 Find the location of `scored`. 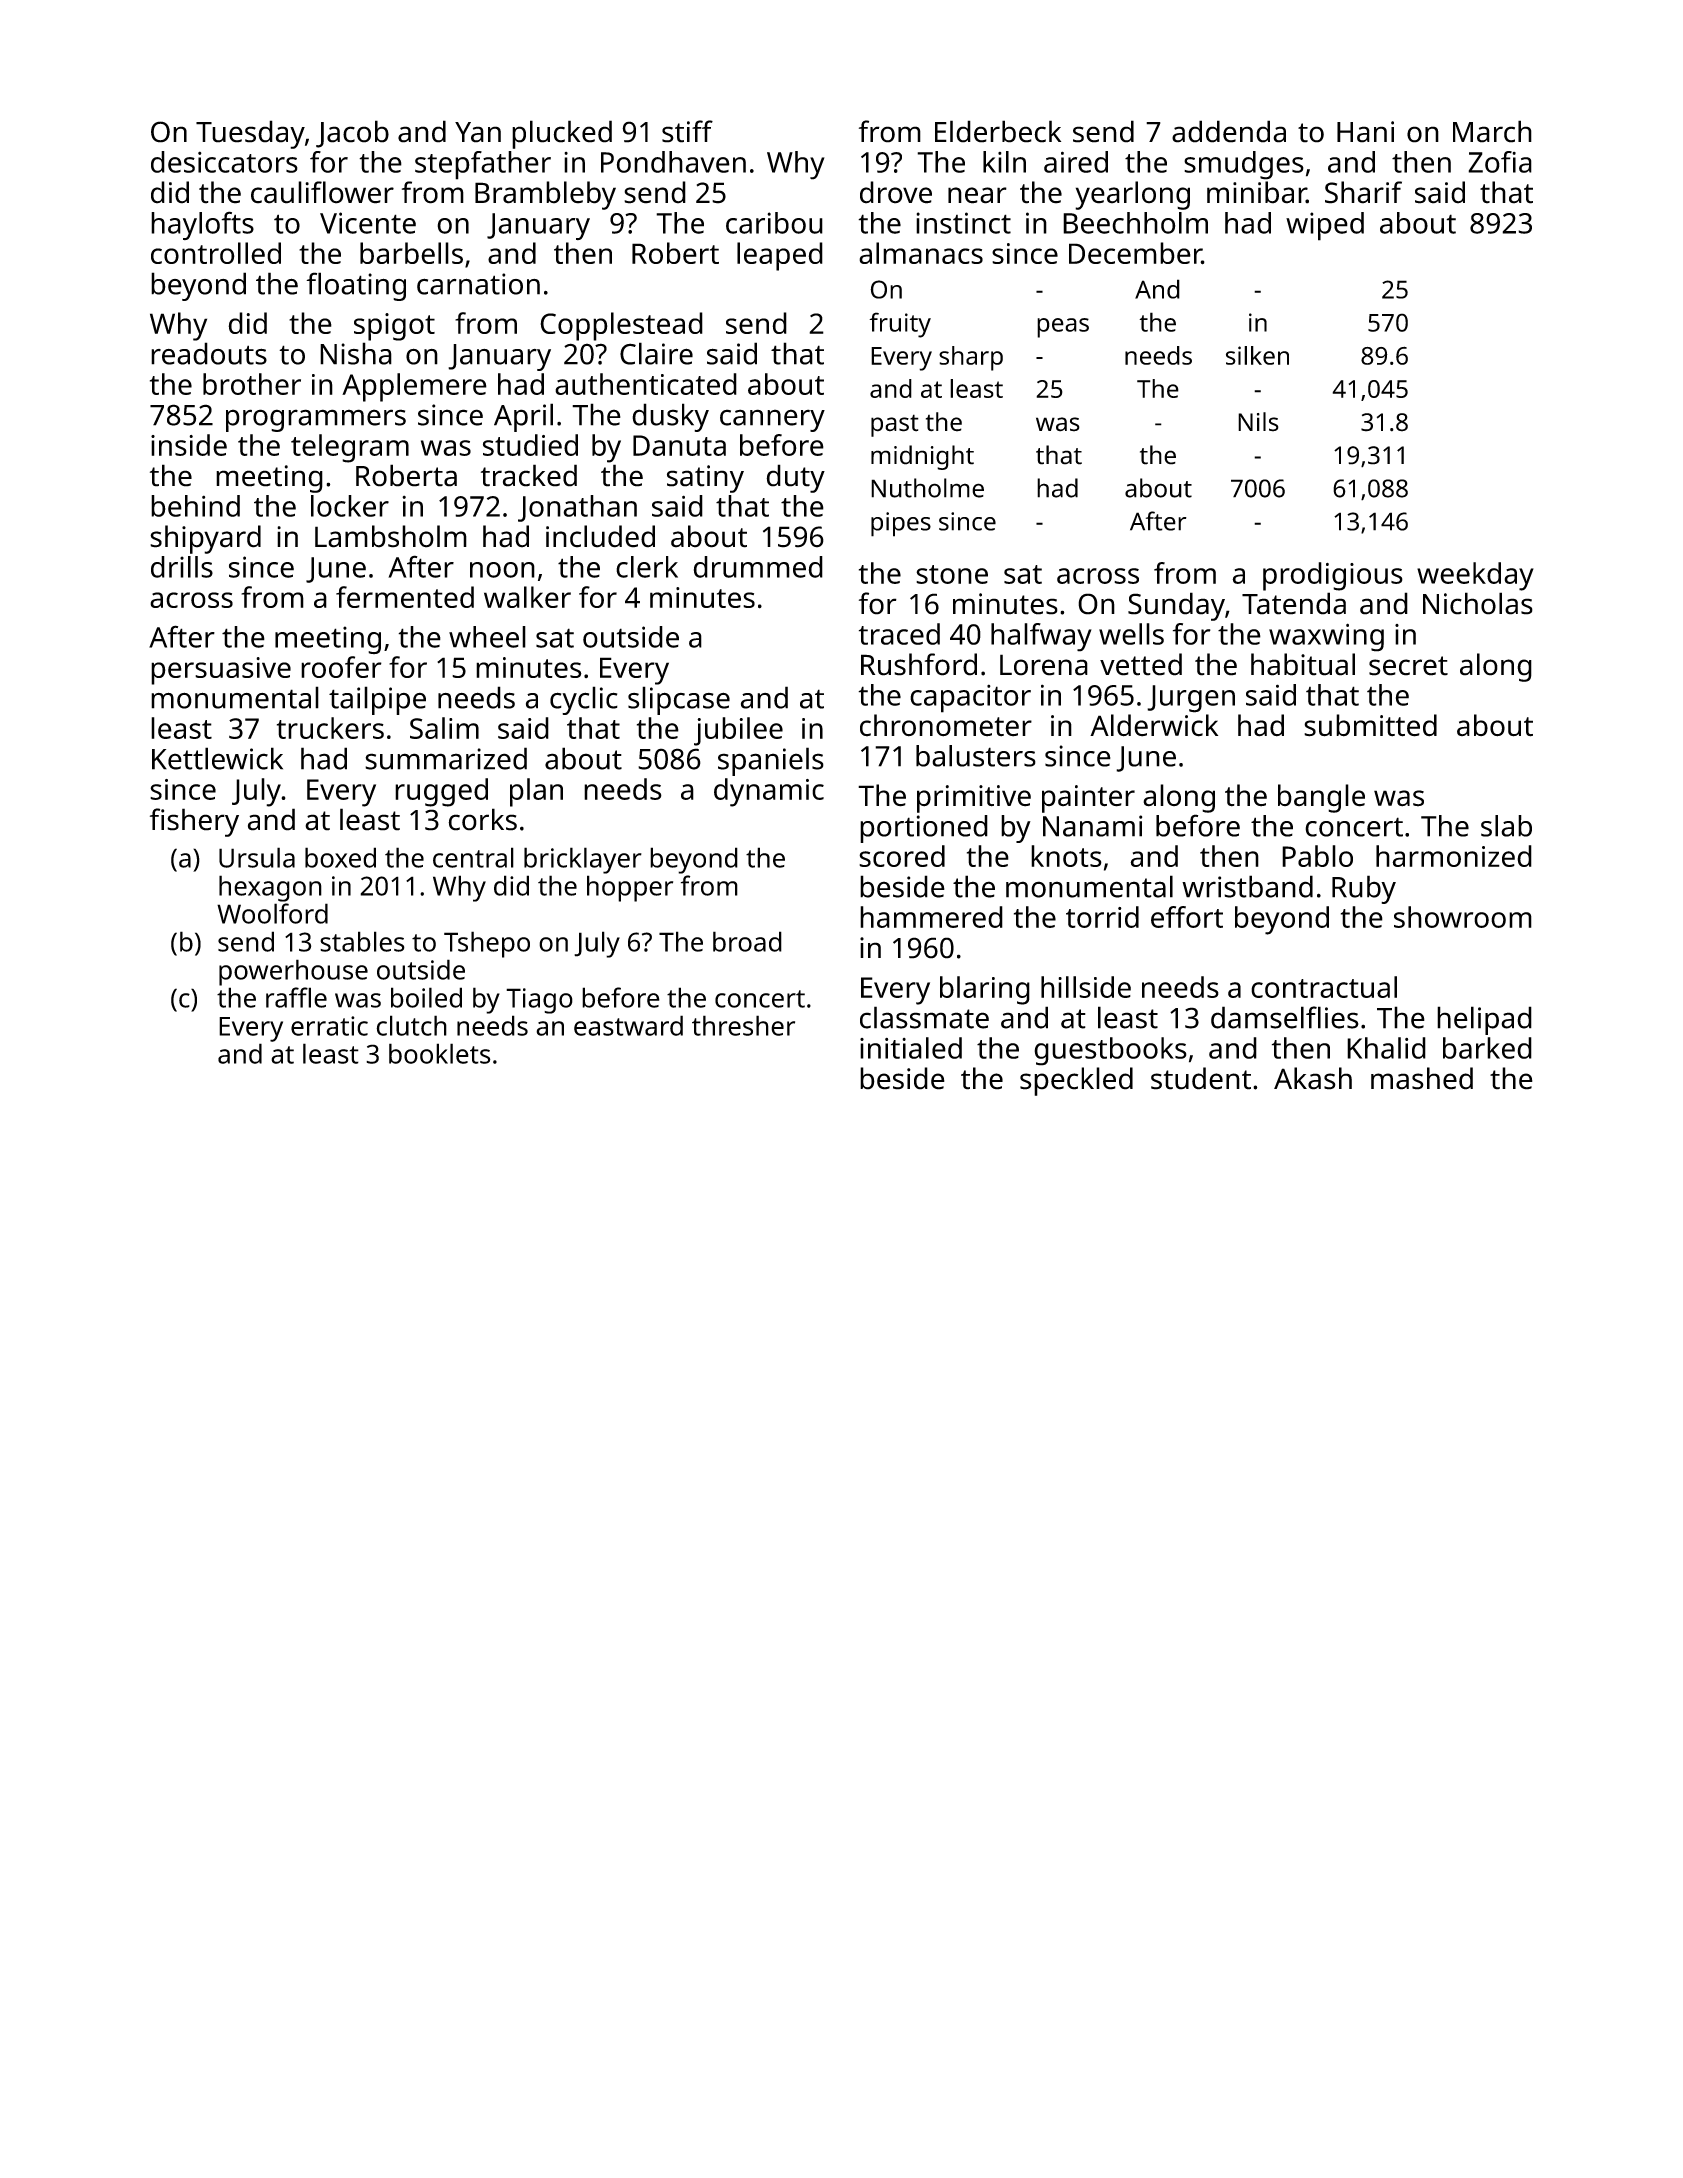

scored is located at coordinates (902, 856).
